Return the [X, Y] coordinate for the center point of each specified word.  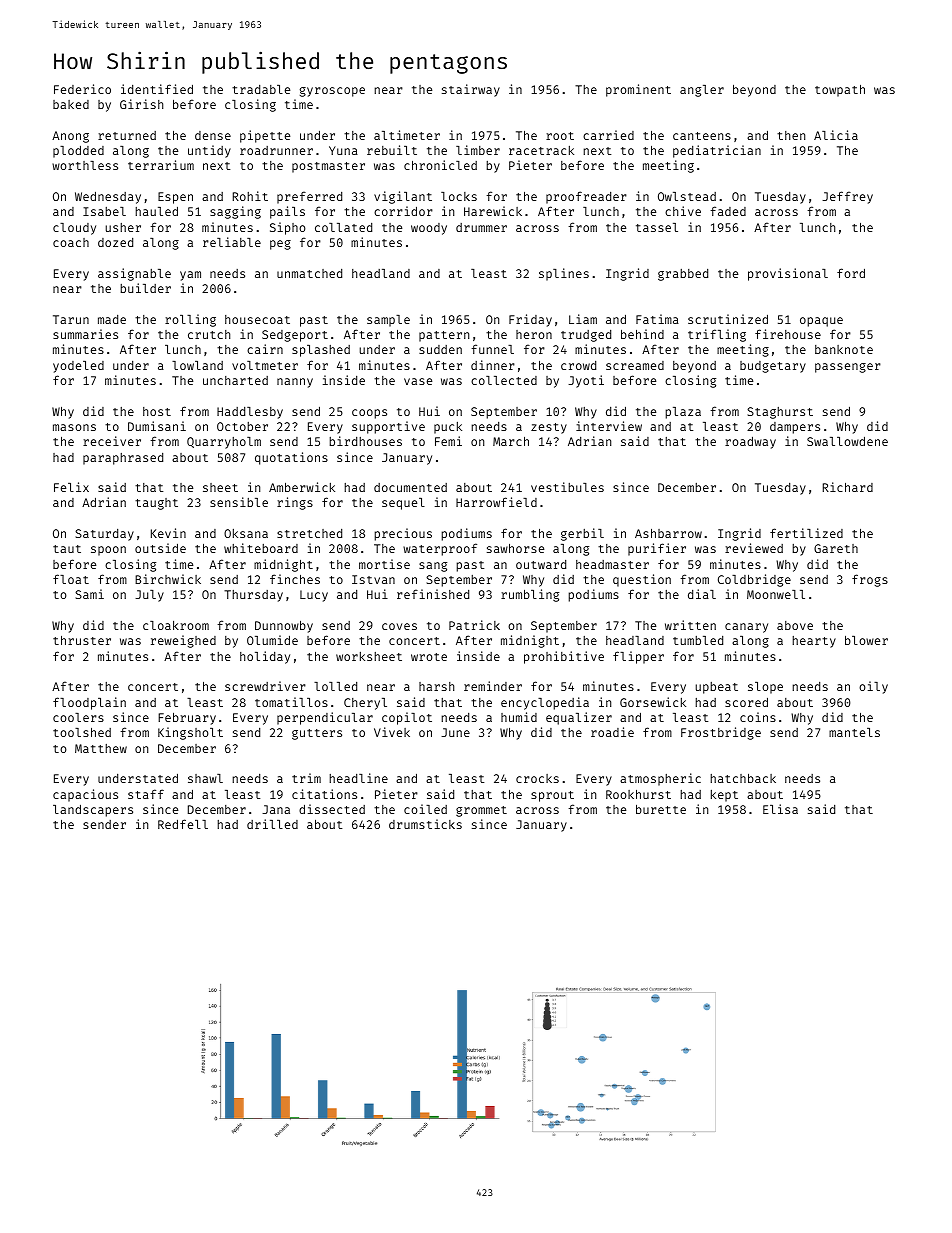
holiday [265, 657]
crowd [578, 365]
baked [71, 104]
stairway [471, 90]
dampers [795, 428]
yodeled [78, 367]
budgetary [773, 367]
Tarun [71, 319]
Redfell [183, 824]
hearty [814, 642]
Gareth [836, 548]
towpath [840, 91]
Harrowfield [496, 502]
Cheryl [365, 704]
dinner [493, 365]
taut [67, 549]
